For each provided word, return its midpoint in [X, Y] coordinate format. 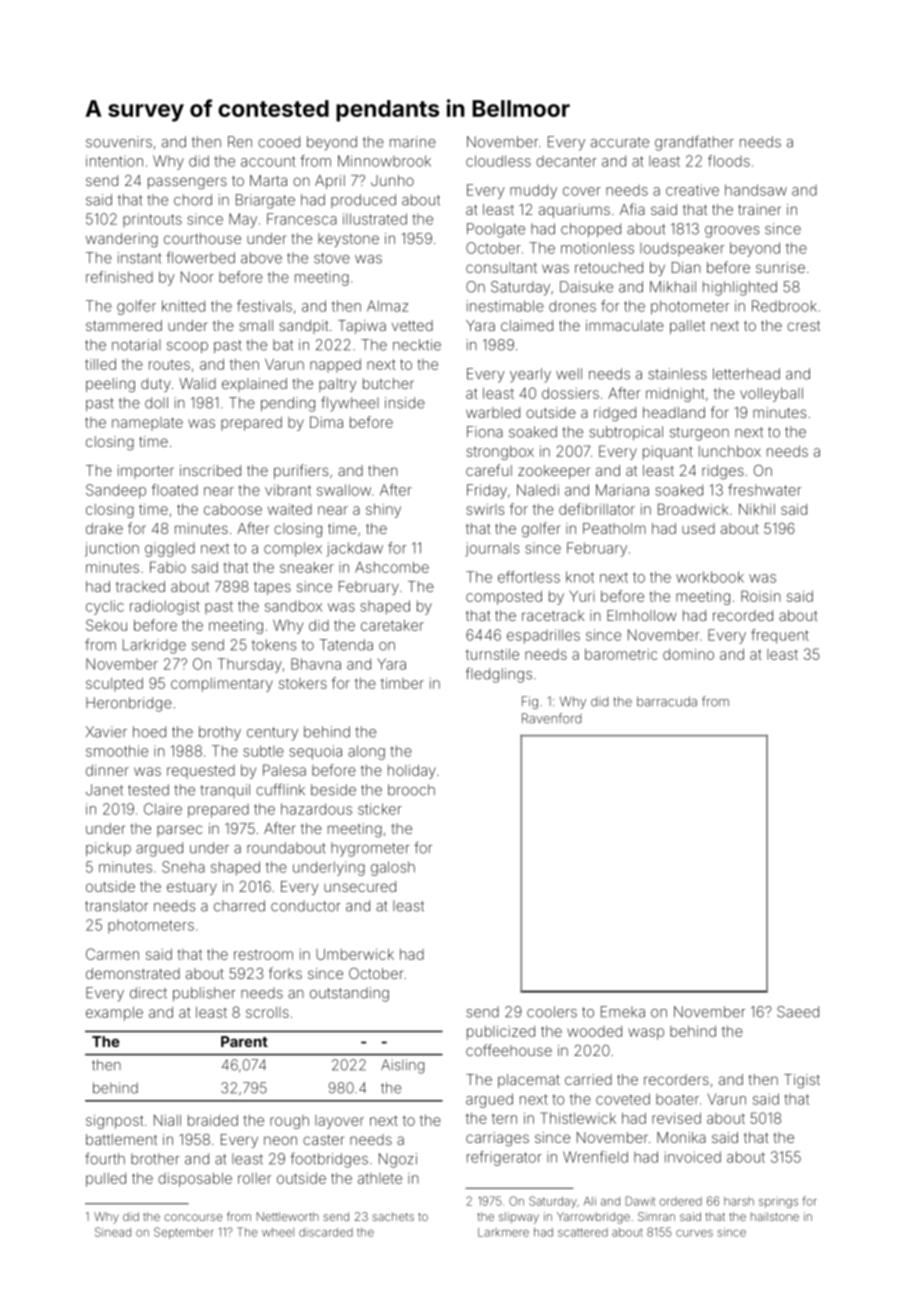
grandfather [694, 143]
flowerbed [200, 257]
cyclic [105, 607]
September [184, 1233]
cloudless [498, 161]
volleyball [771, 395]
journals [492, 549]
